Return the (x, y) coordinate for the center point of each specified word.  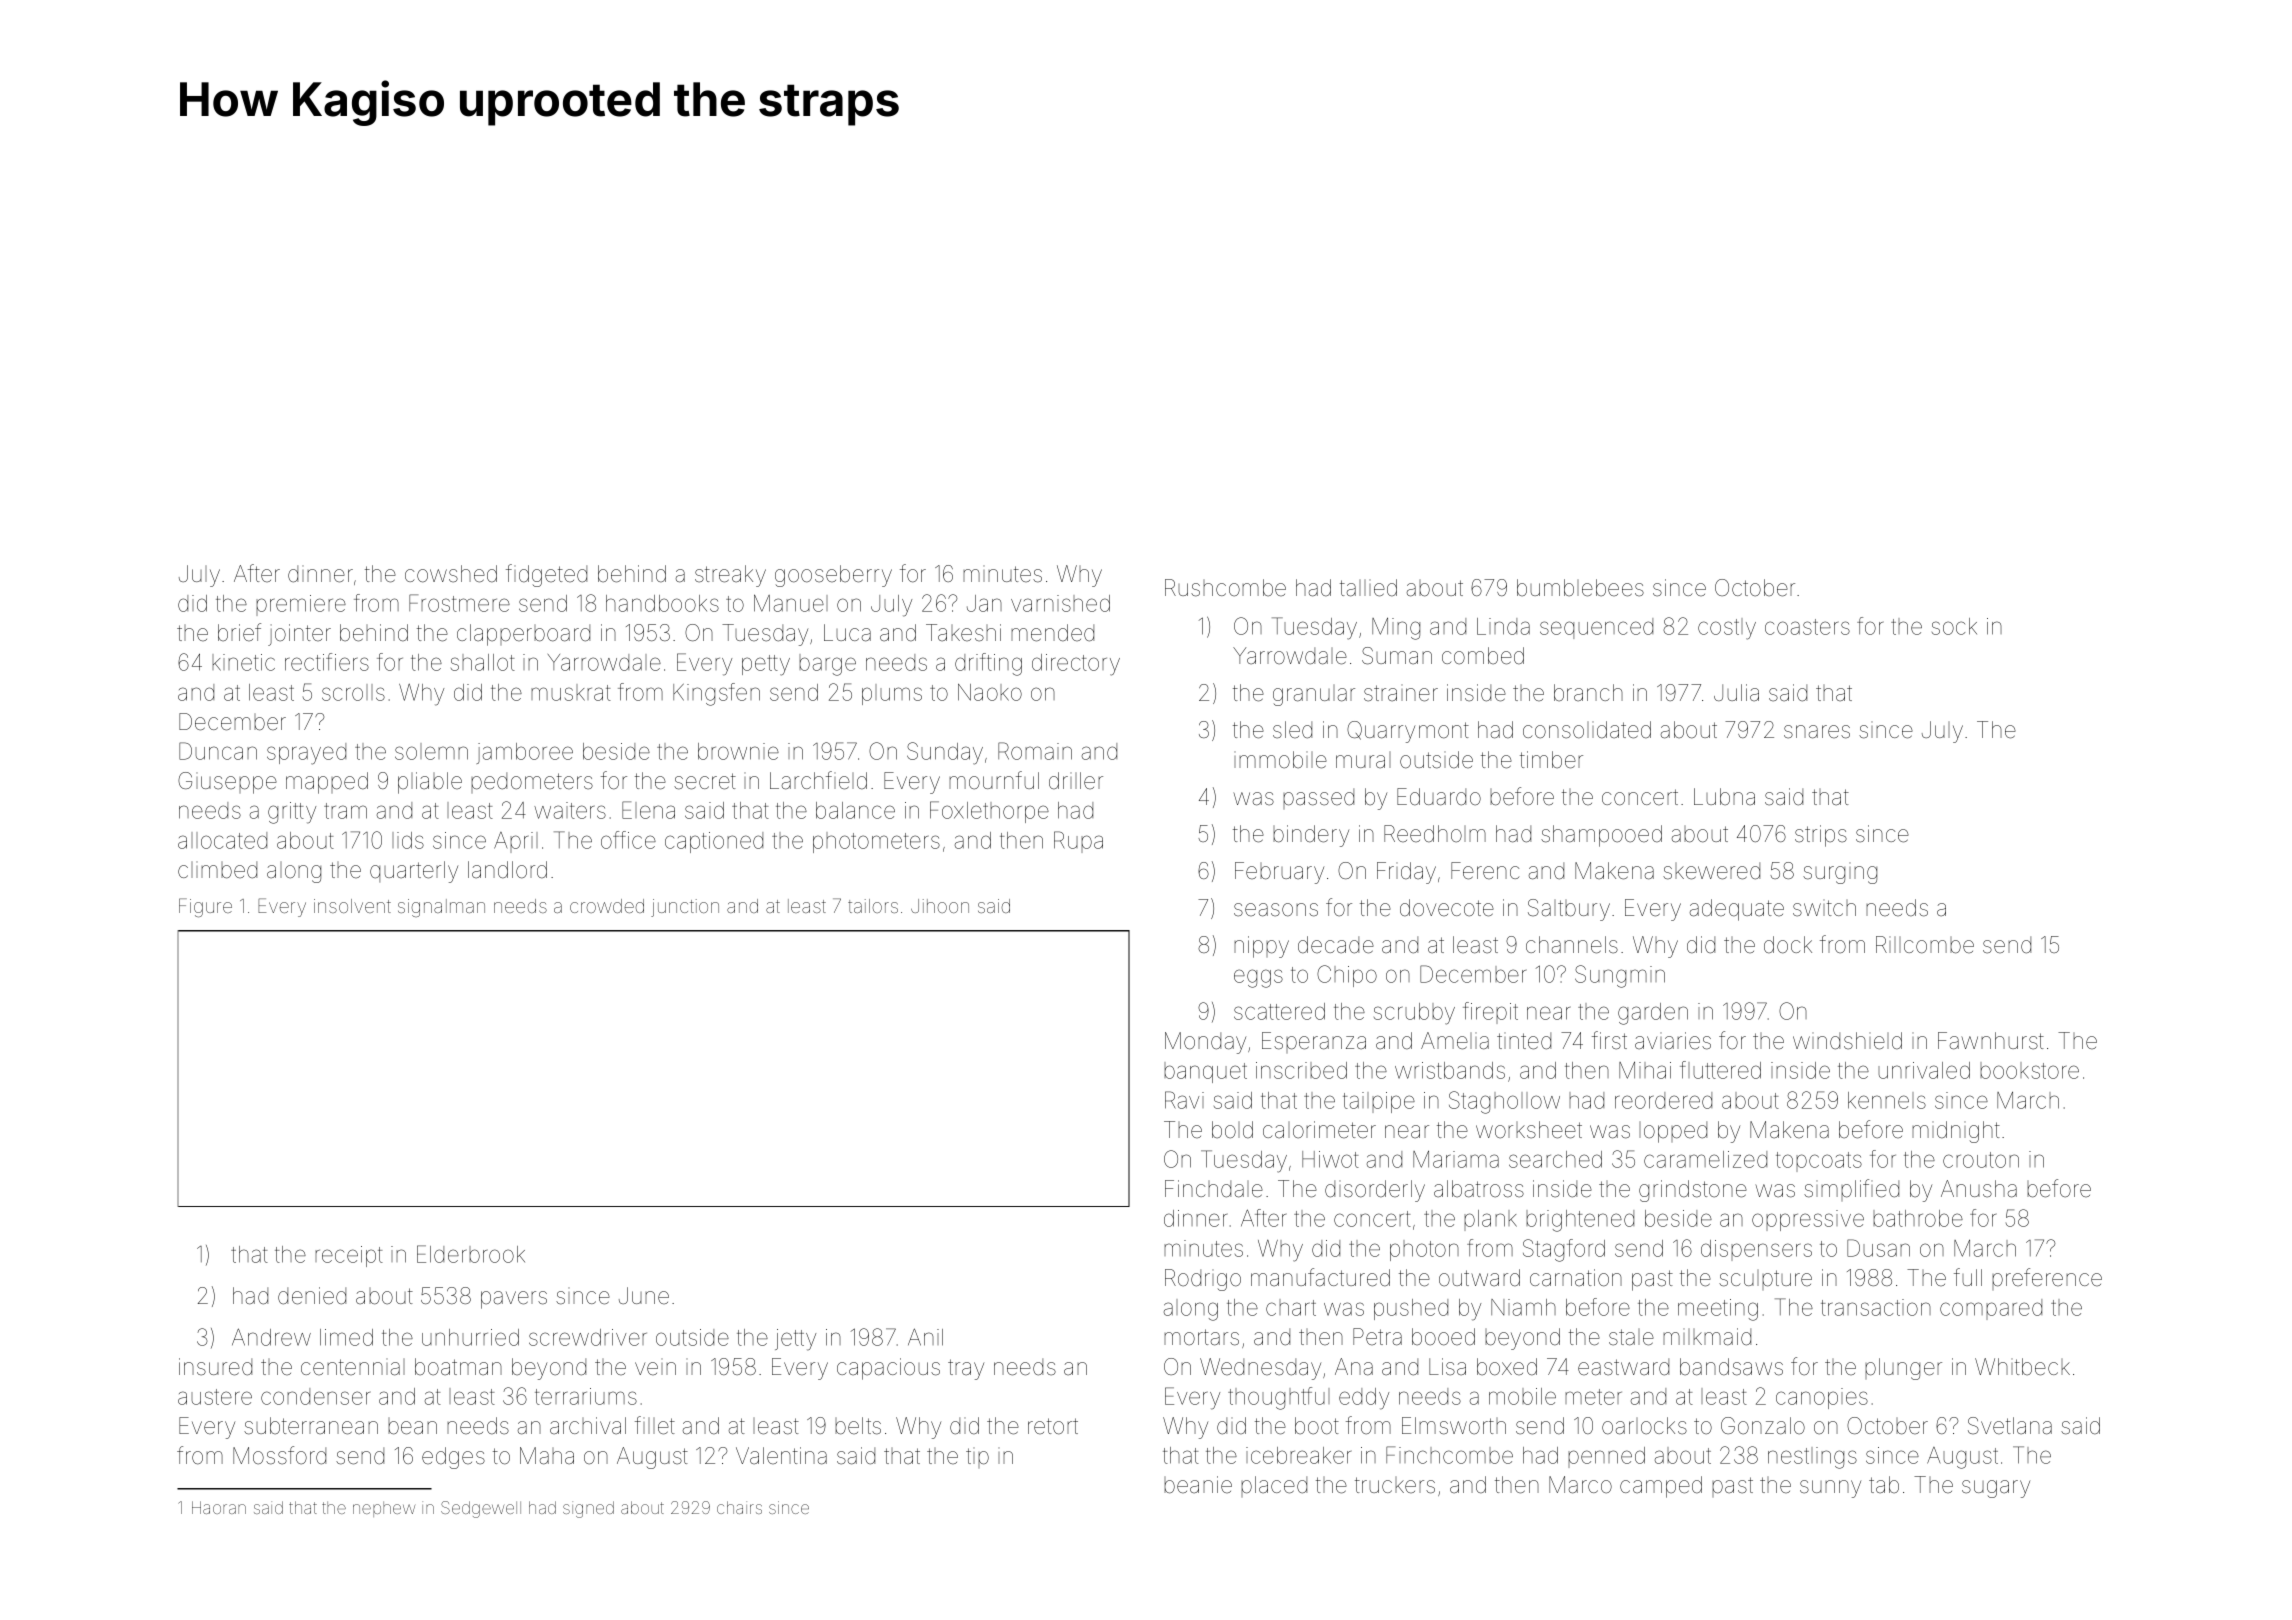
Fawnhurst (1991, 1041)
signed (588, 1509)
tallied (1368, 588)
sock (1954, 626)
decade (1336, 945)
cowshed (451, 574)
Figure (205, 907)
